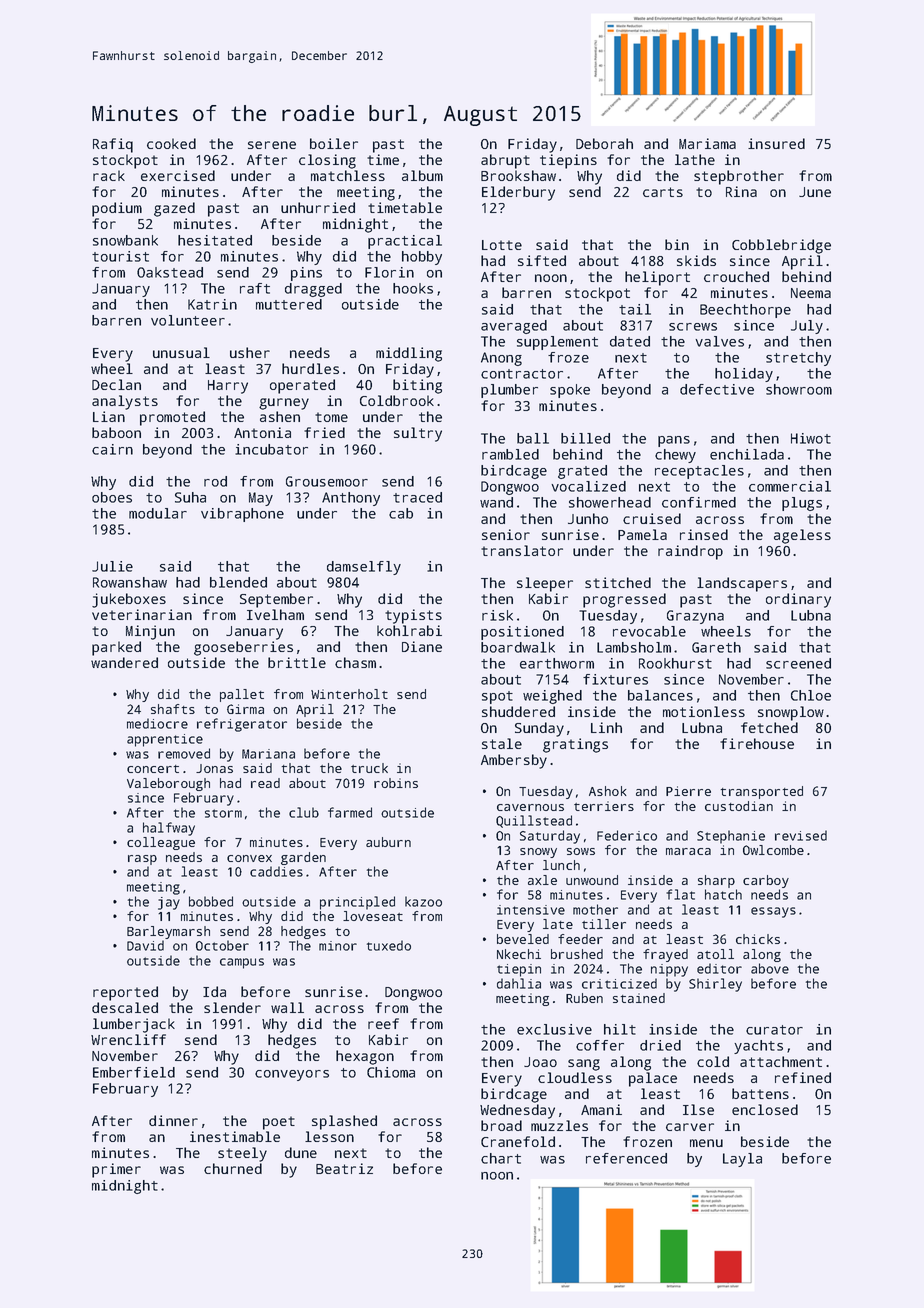 This page has width=924, height=1308. What do you see at coordinates (272, 145) in the page?
I see `serene` at bounding box center [272, 145].
